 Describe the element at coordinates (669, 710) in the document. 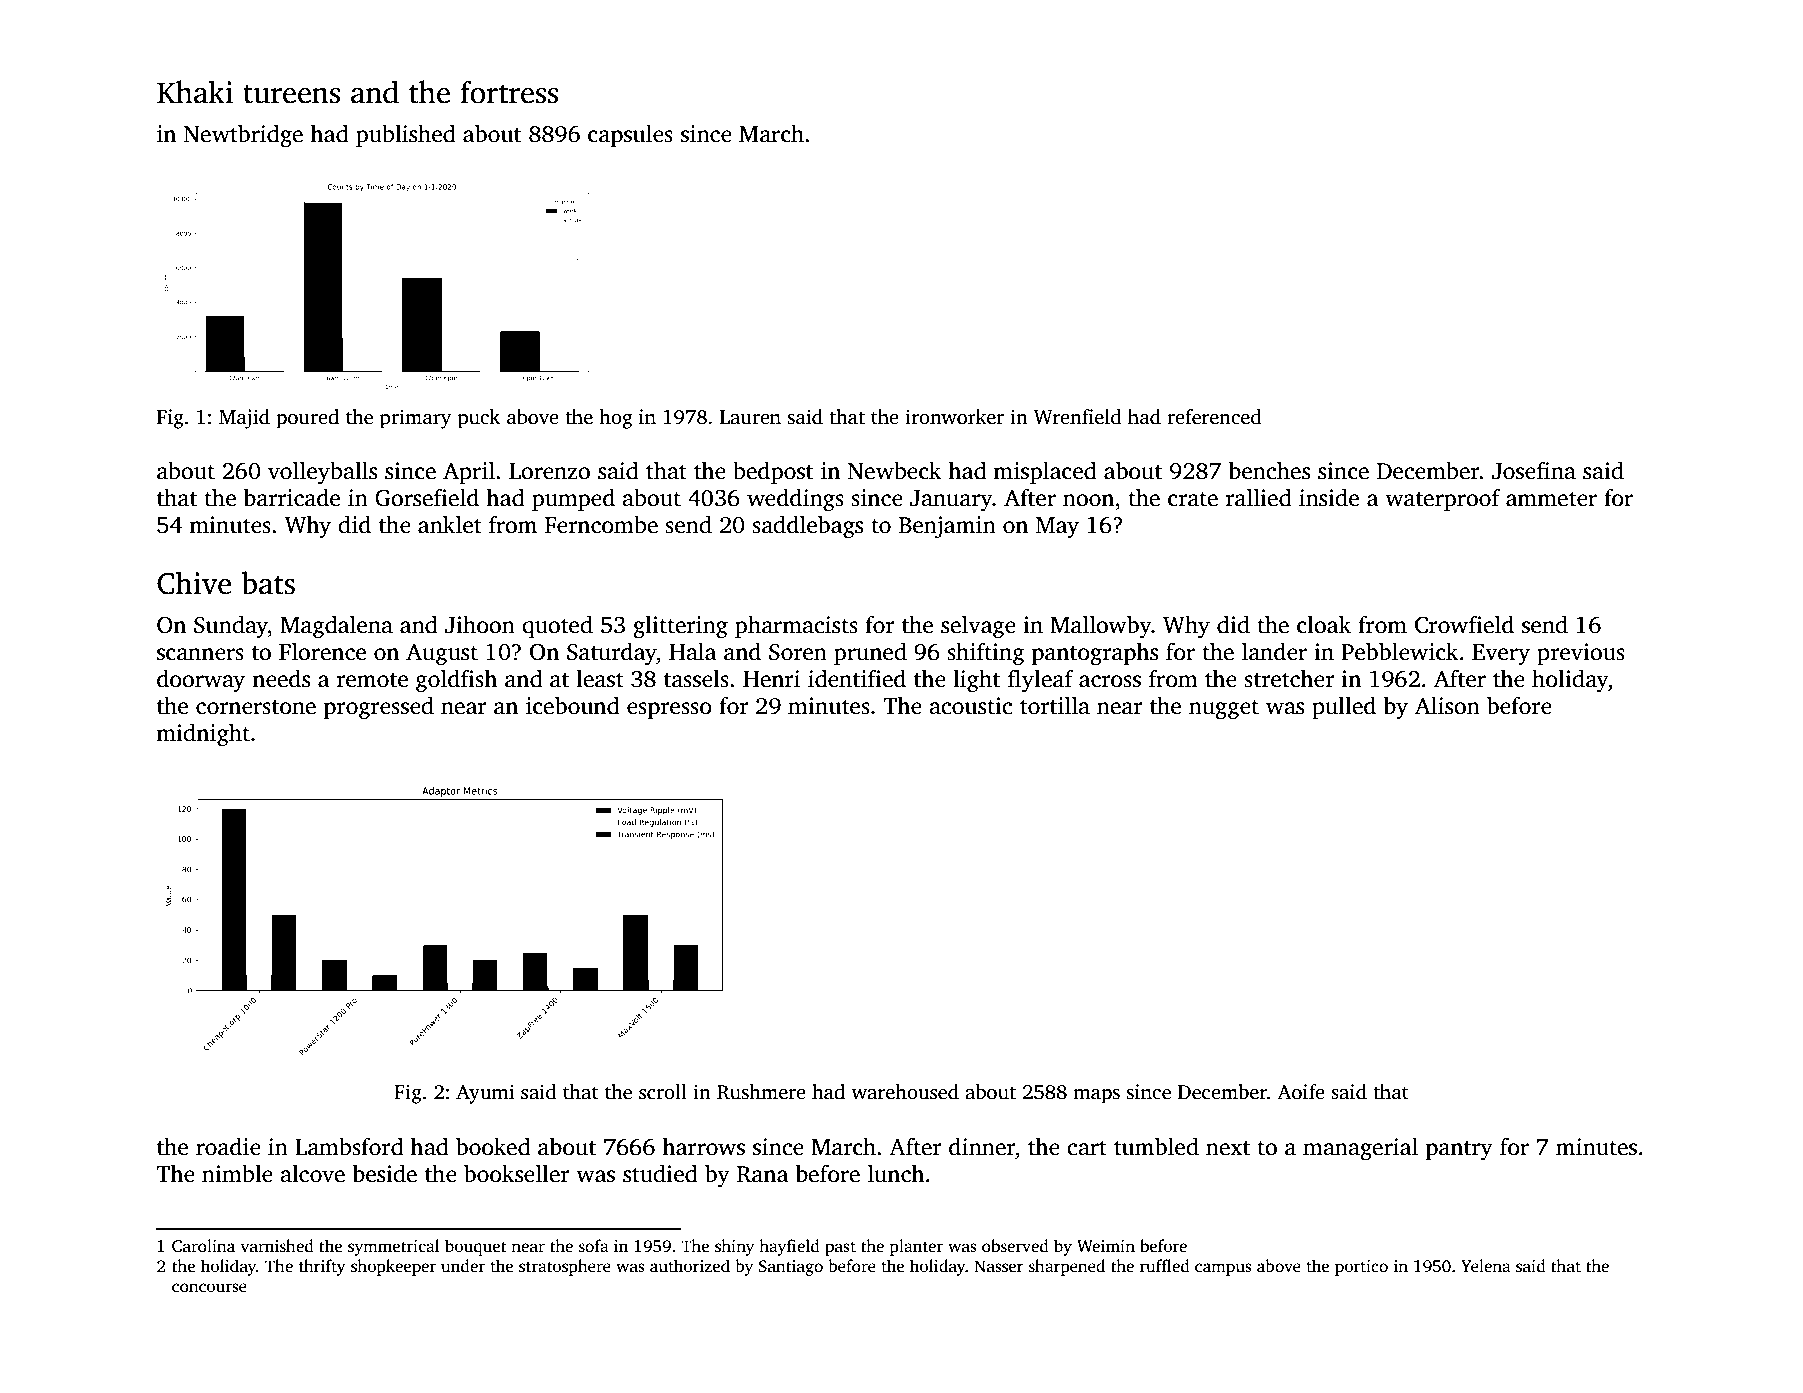

I see `espresso` at that location.
